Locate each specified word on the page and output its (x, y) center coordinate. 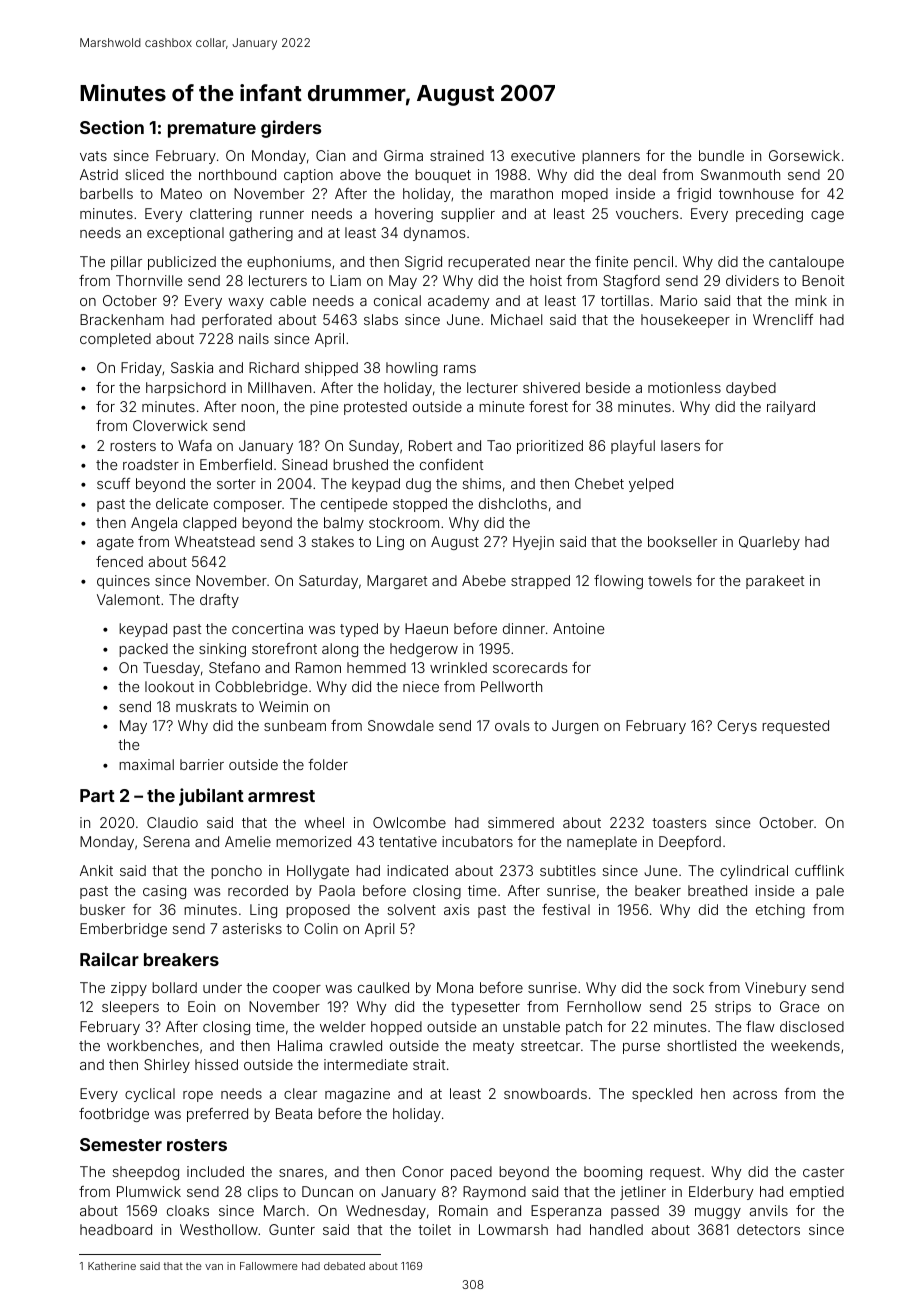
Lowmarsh (513, 1229)
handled (616, 1229)
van (214, 1267)
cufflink (819, 870)
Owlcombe (409, 822)
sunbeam (295, 725)
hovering (404, 215)
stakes (332, 541)
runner (282, 215)
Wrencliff (783, 319)
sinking (222, 650)
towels (670, 580)
